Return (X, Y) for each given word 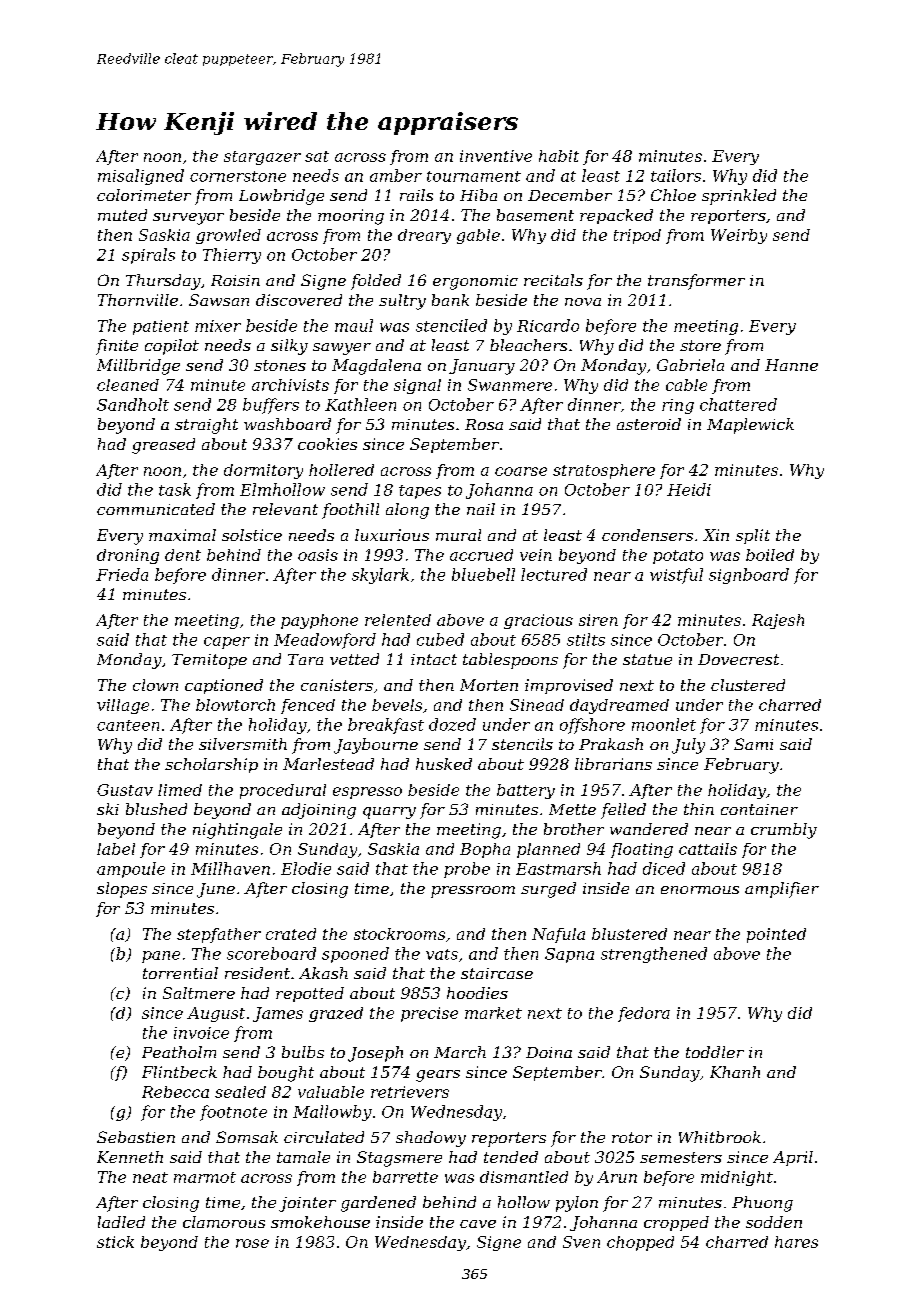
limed (180, 790)
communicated (156, 509)
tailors (676, 175)
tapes (420, 492)
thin (699, 809)
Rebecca (175, 1092)
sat (317, 156)
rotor (632, 1137)
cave (478, 1224)
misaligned (141, 177)
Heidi (689, 489)
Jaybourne (376, 746)
